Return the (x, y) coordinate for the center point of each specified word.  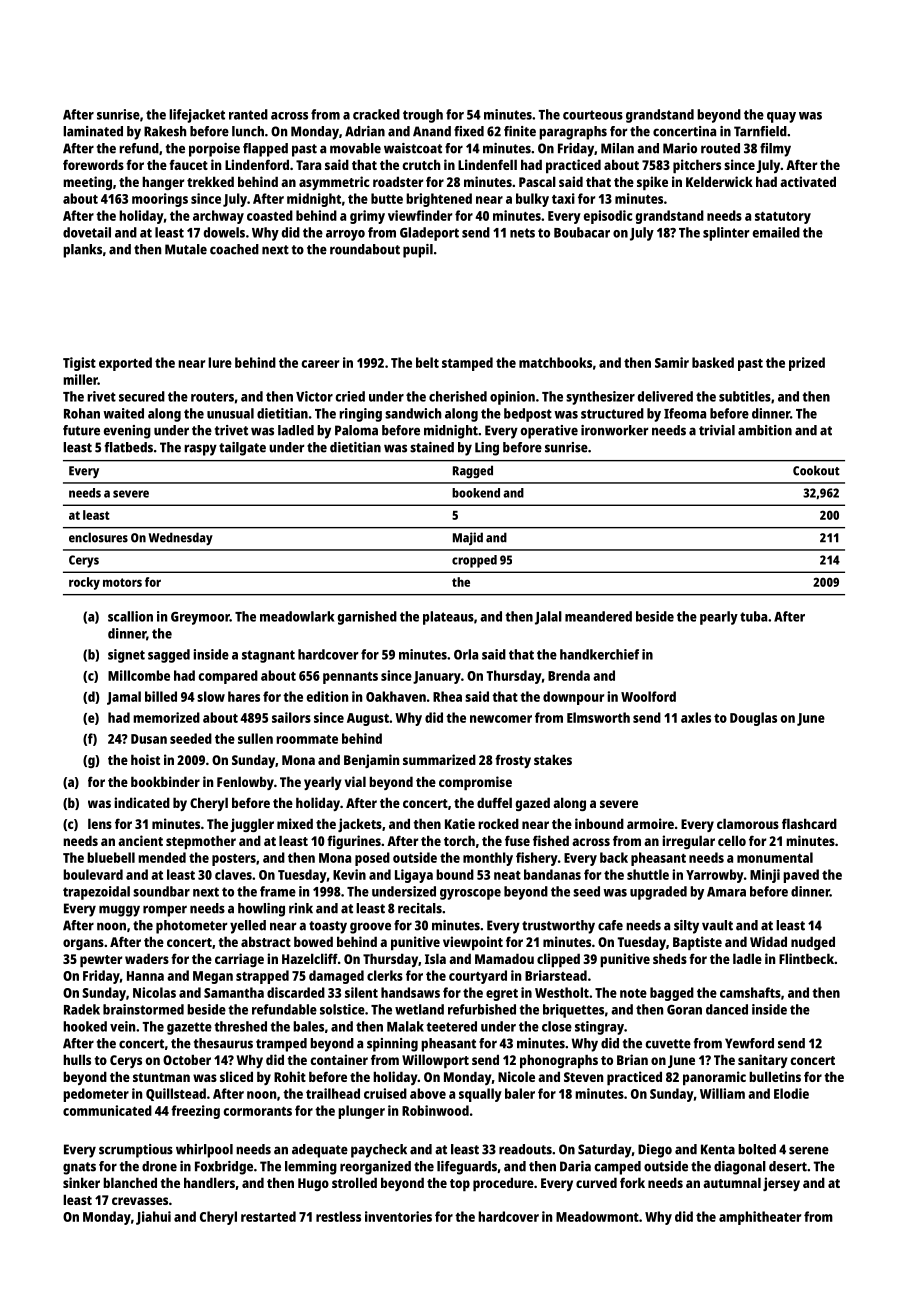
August (368, 719)
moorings (160, 200)
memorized (166, 717)
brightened (439, 200)
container (339, 1059)
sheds (670, 958)
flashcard (809, 823)
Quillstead (176, 1094)
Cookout (816, 470)
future (81, 430)
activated (808, 181)
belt (427, 362)
